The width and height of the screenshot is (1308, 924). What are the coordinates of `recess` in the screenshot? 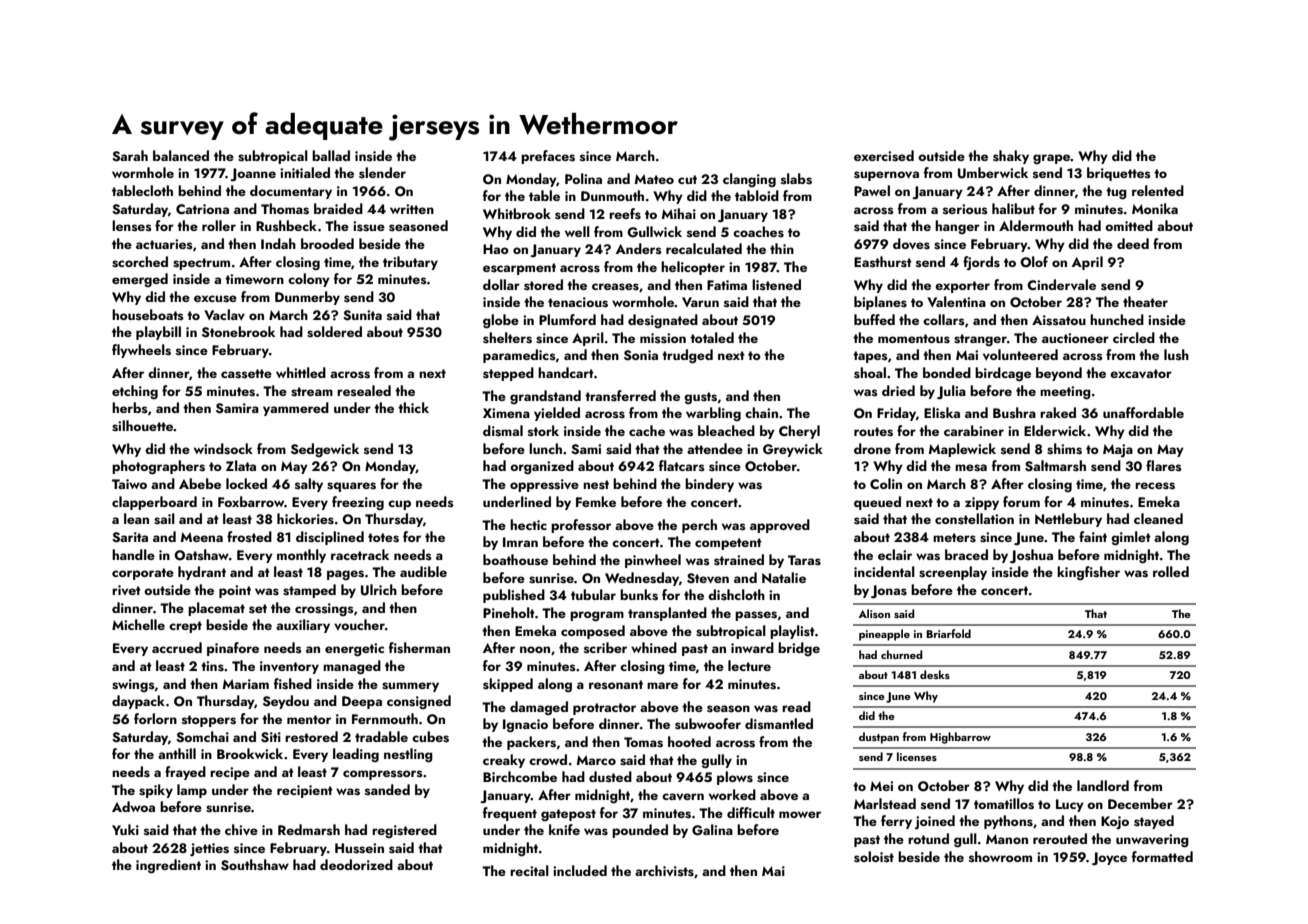 It's located at (1155, 486).
